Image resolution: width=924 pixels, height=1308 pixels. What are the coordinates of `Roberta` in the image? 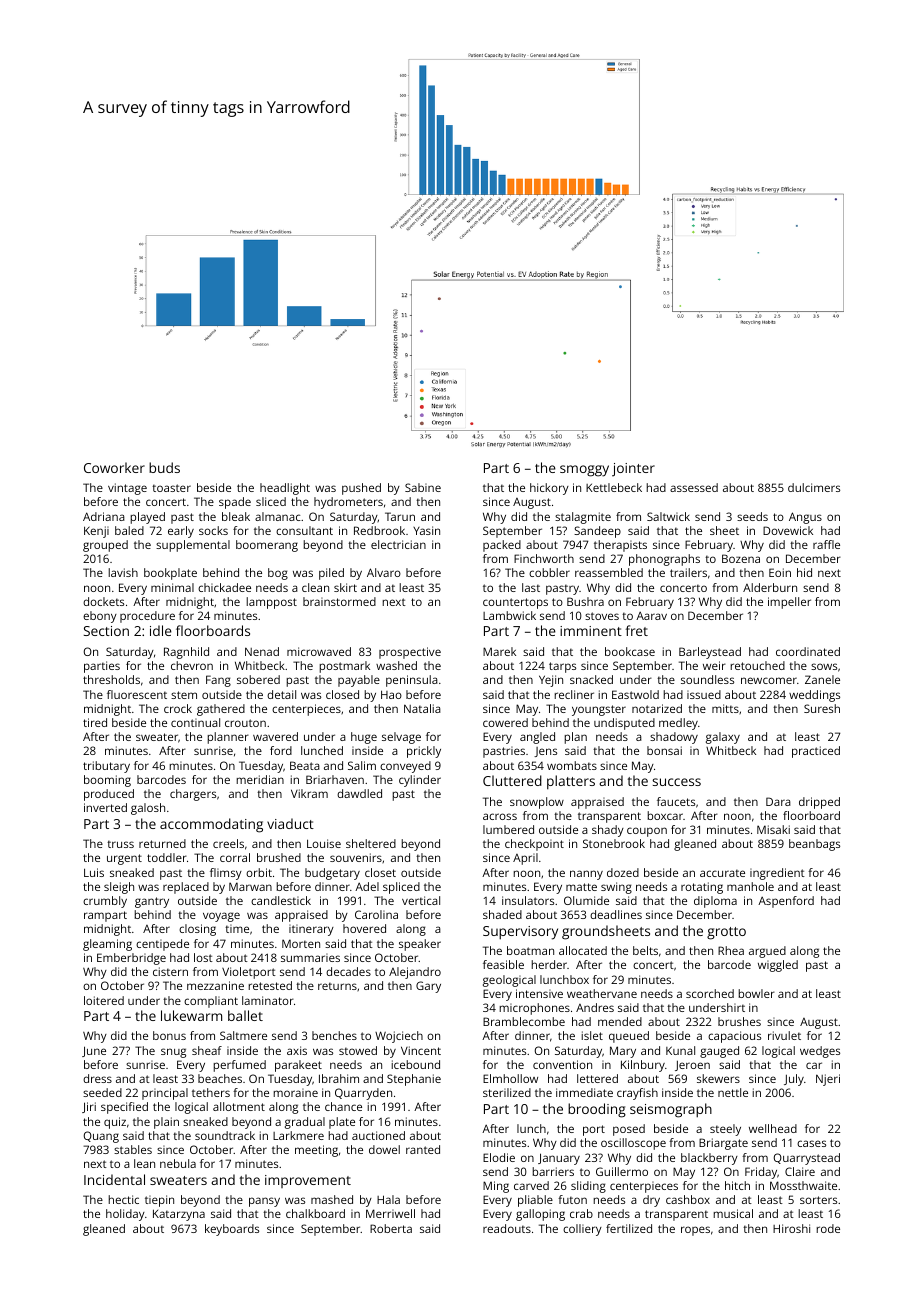 It's located at (391, 1228).
